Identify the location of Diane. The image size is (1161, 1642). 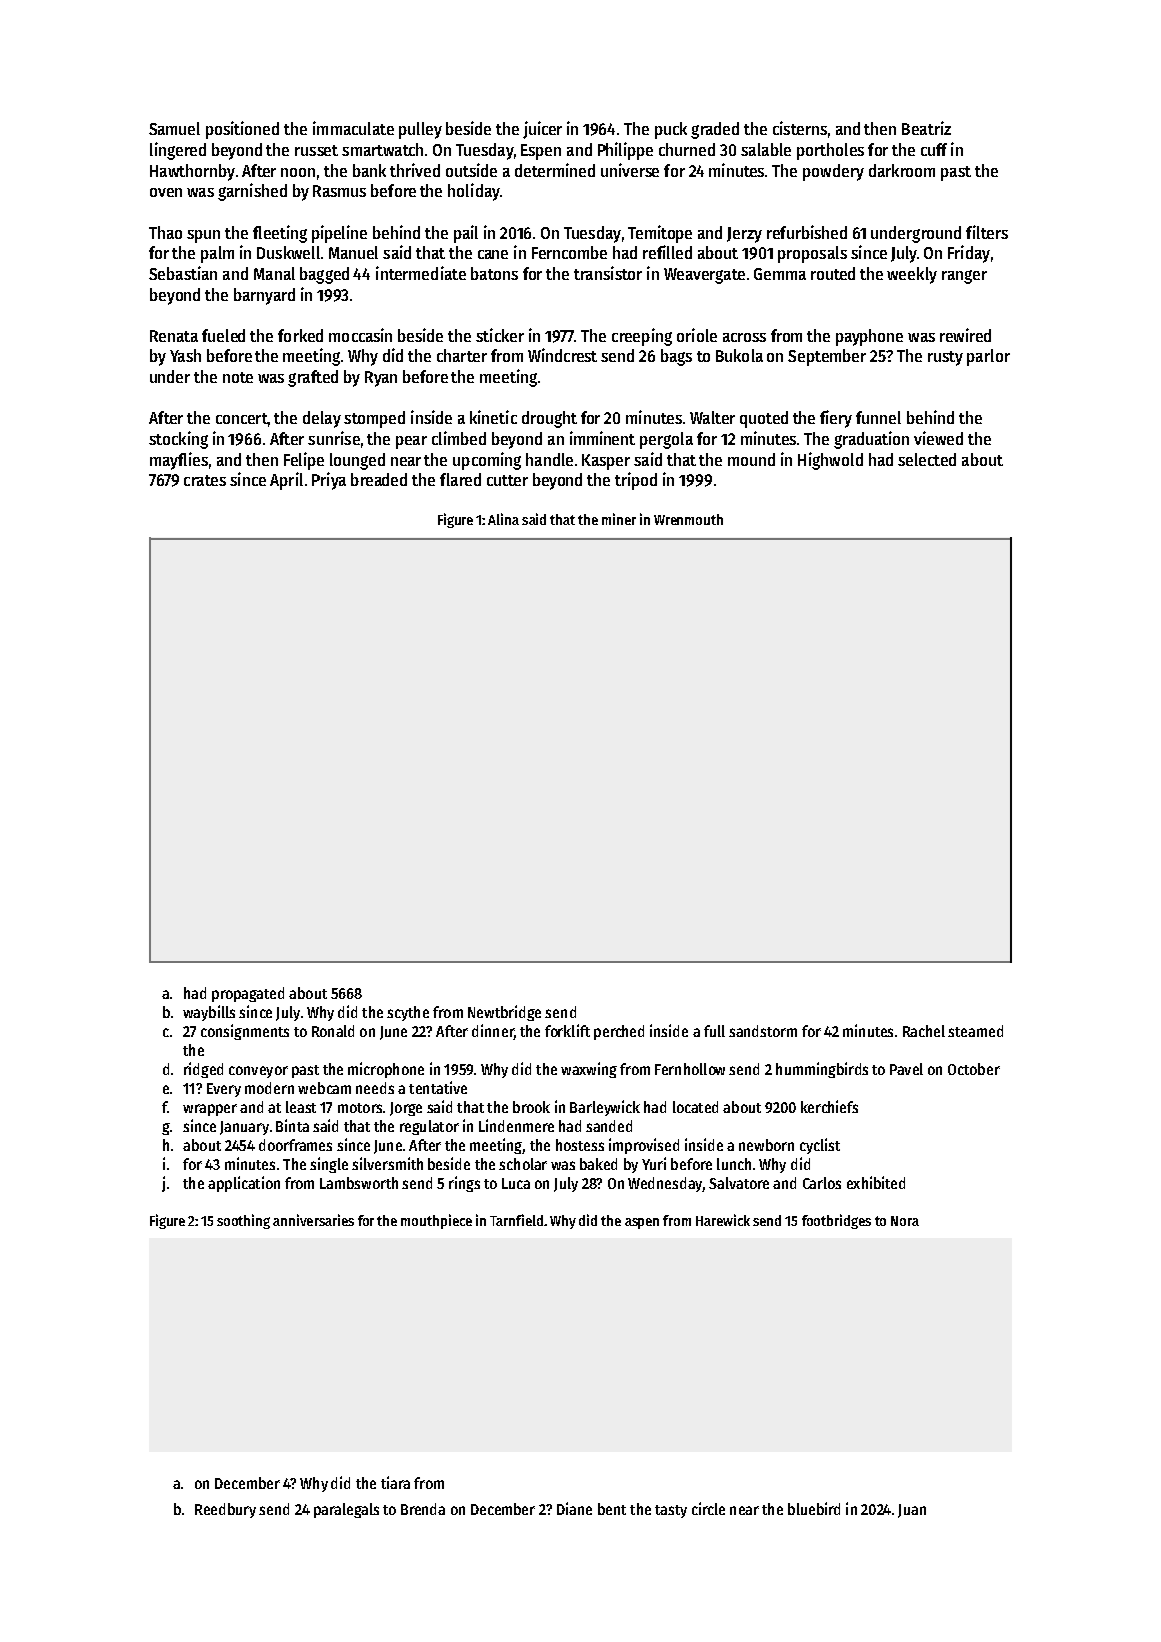
(574, 1508).
